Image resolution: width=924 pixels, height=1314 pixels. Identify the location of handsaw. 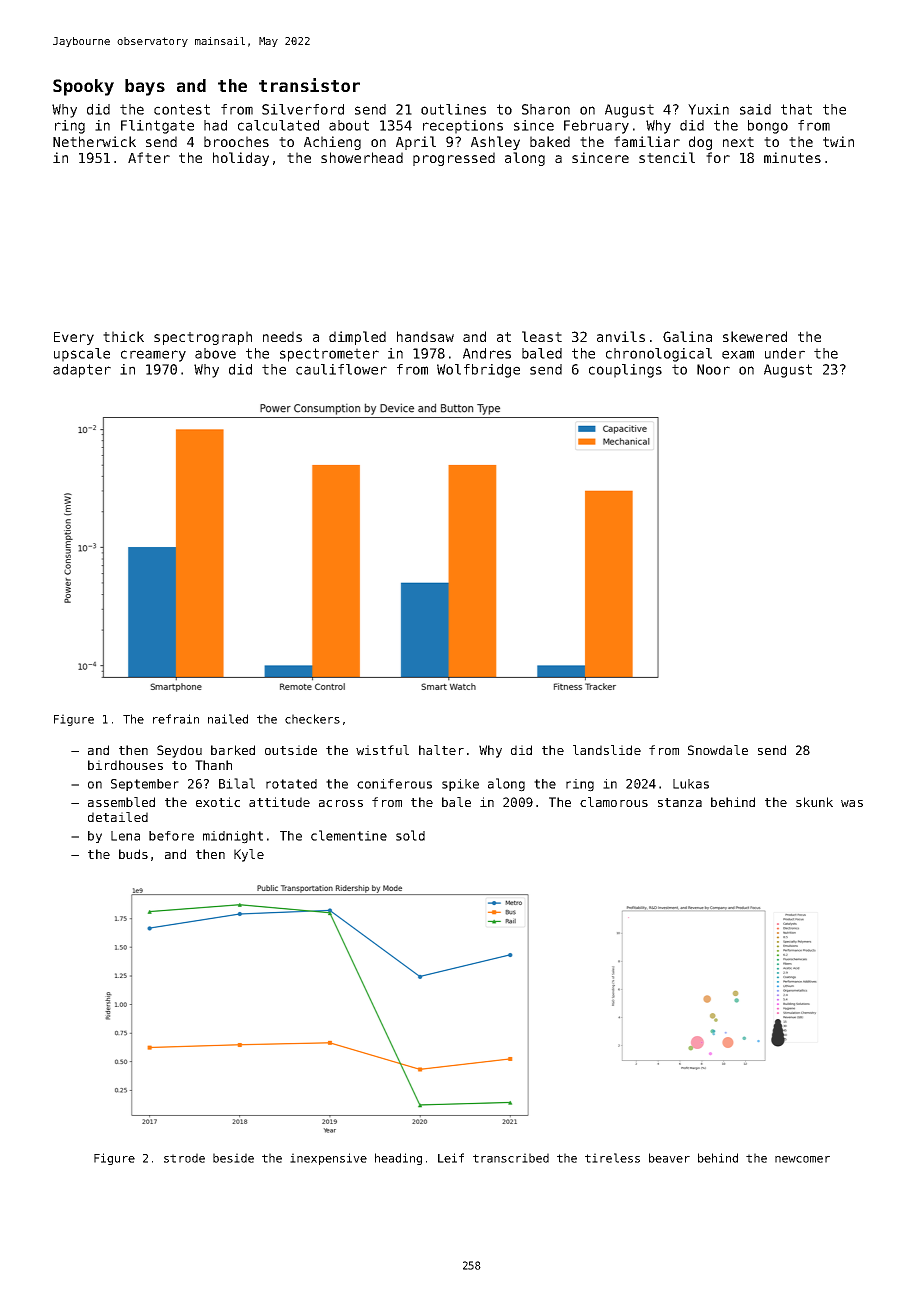
(425, 336).
